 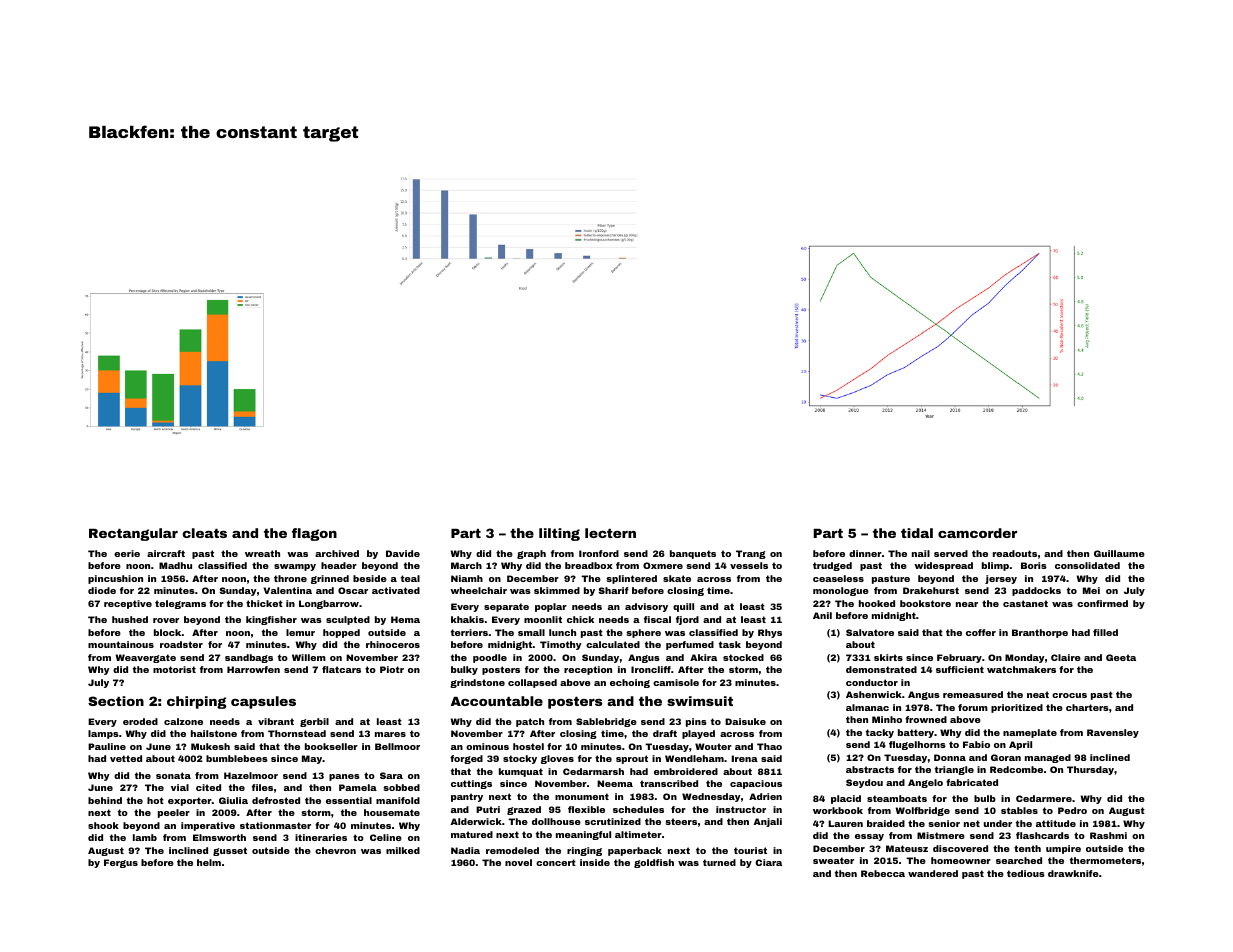 I want to click on Pedro, so click(x=1072, y=810).
